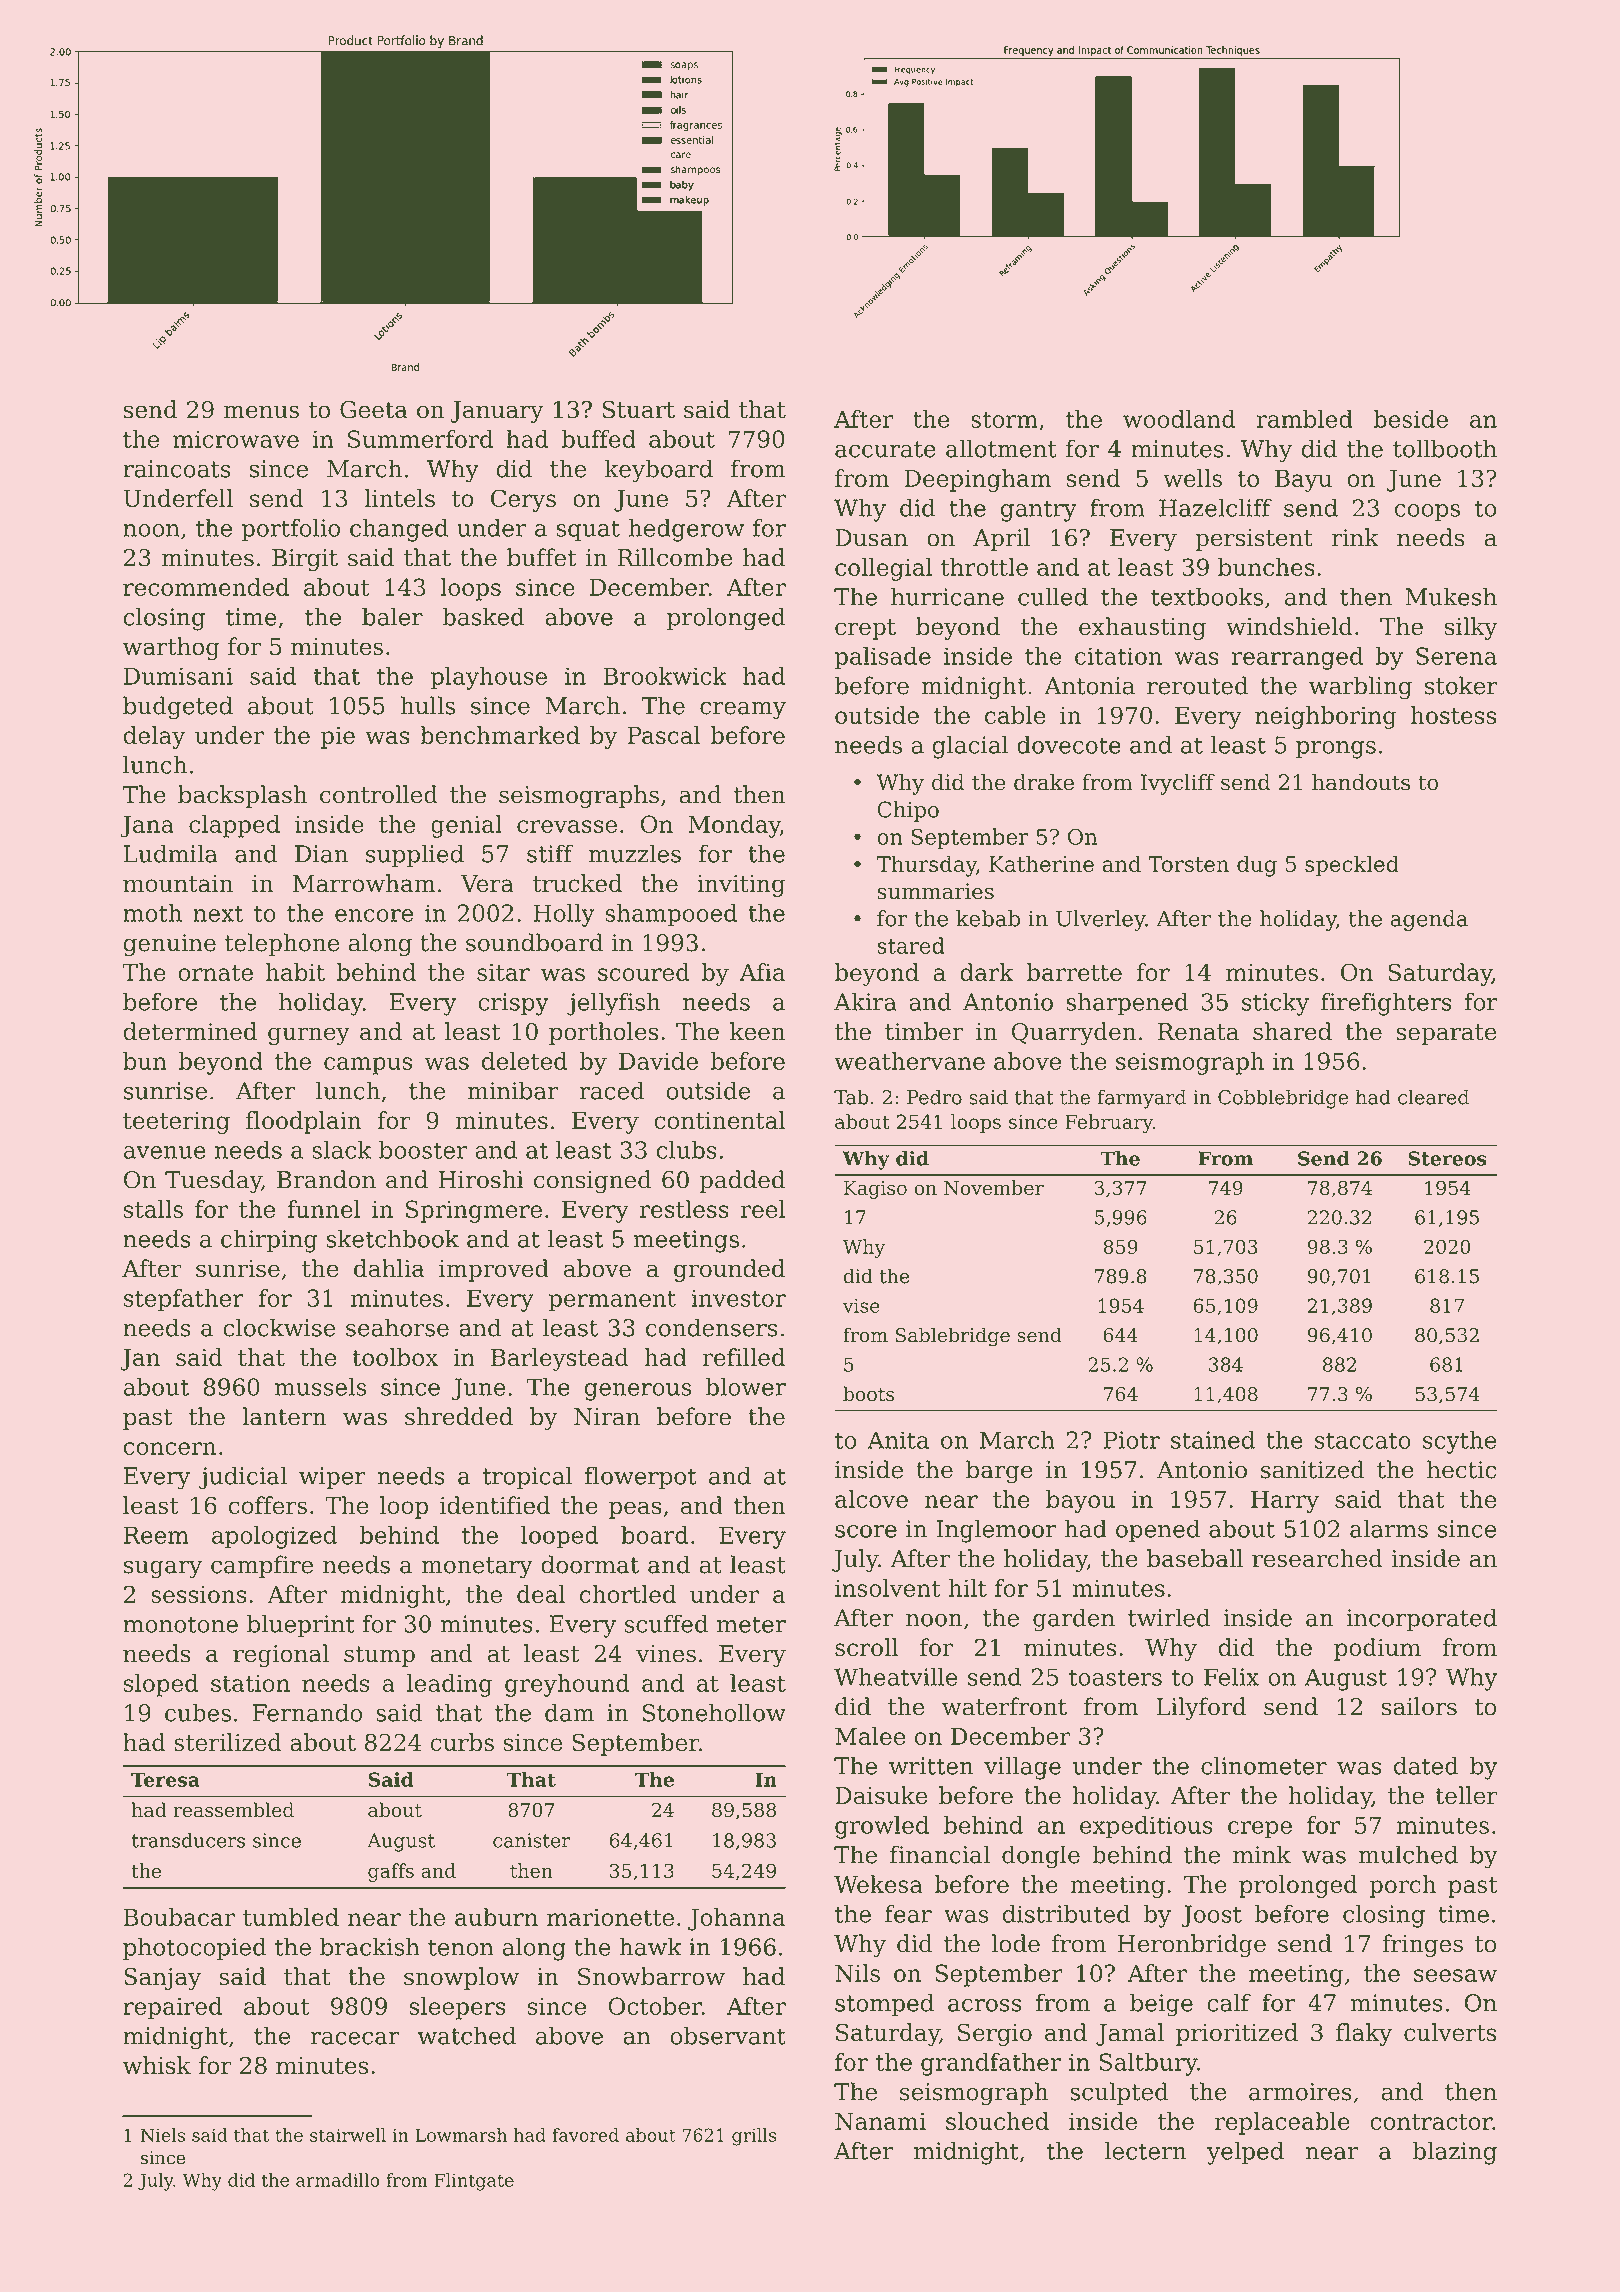 The image size is (1620, 2292). I want to click on armadillo, so click(338, 2180).
